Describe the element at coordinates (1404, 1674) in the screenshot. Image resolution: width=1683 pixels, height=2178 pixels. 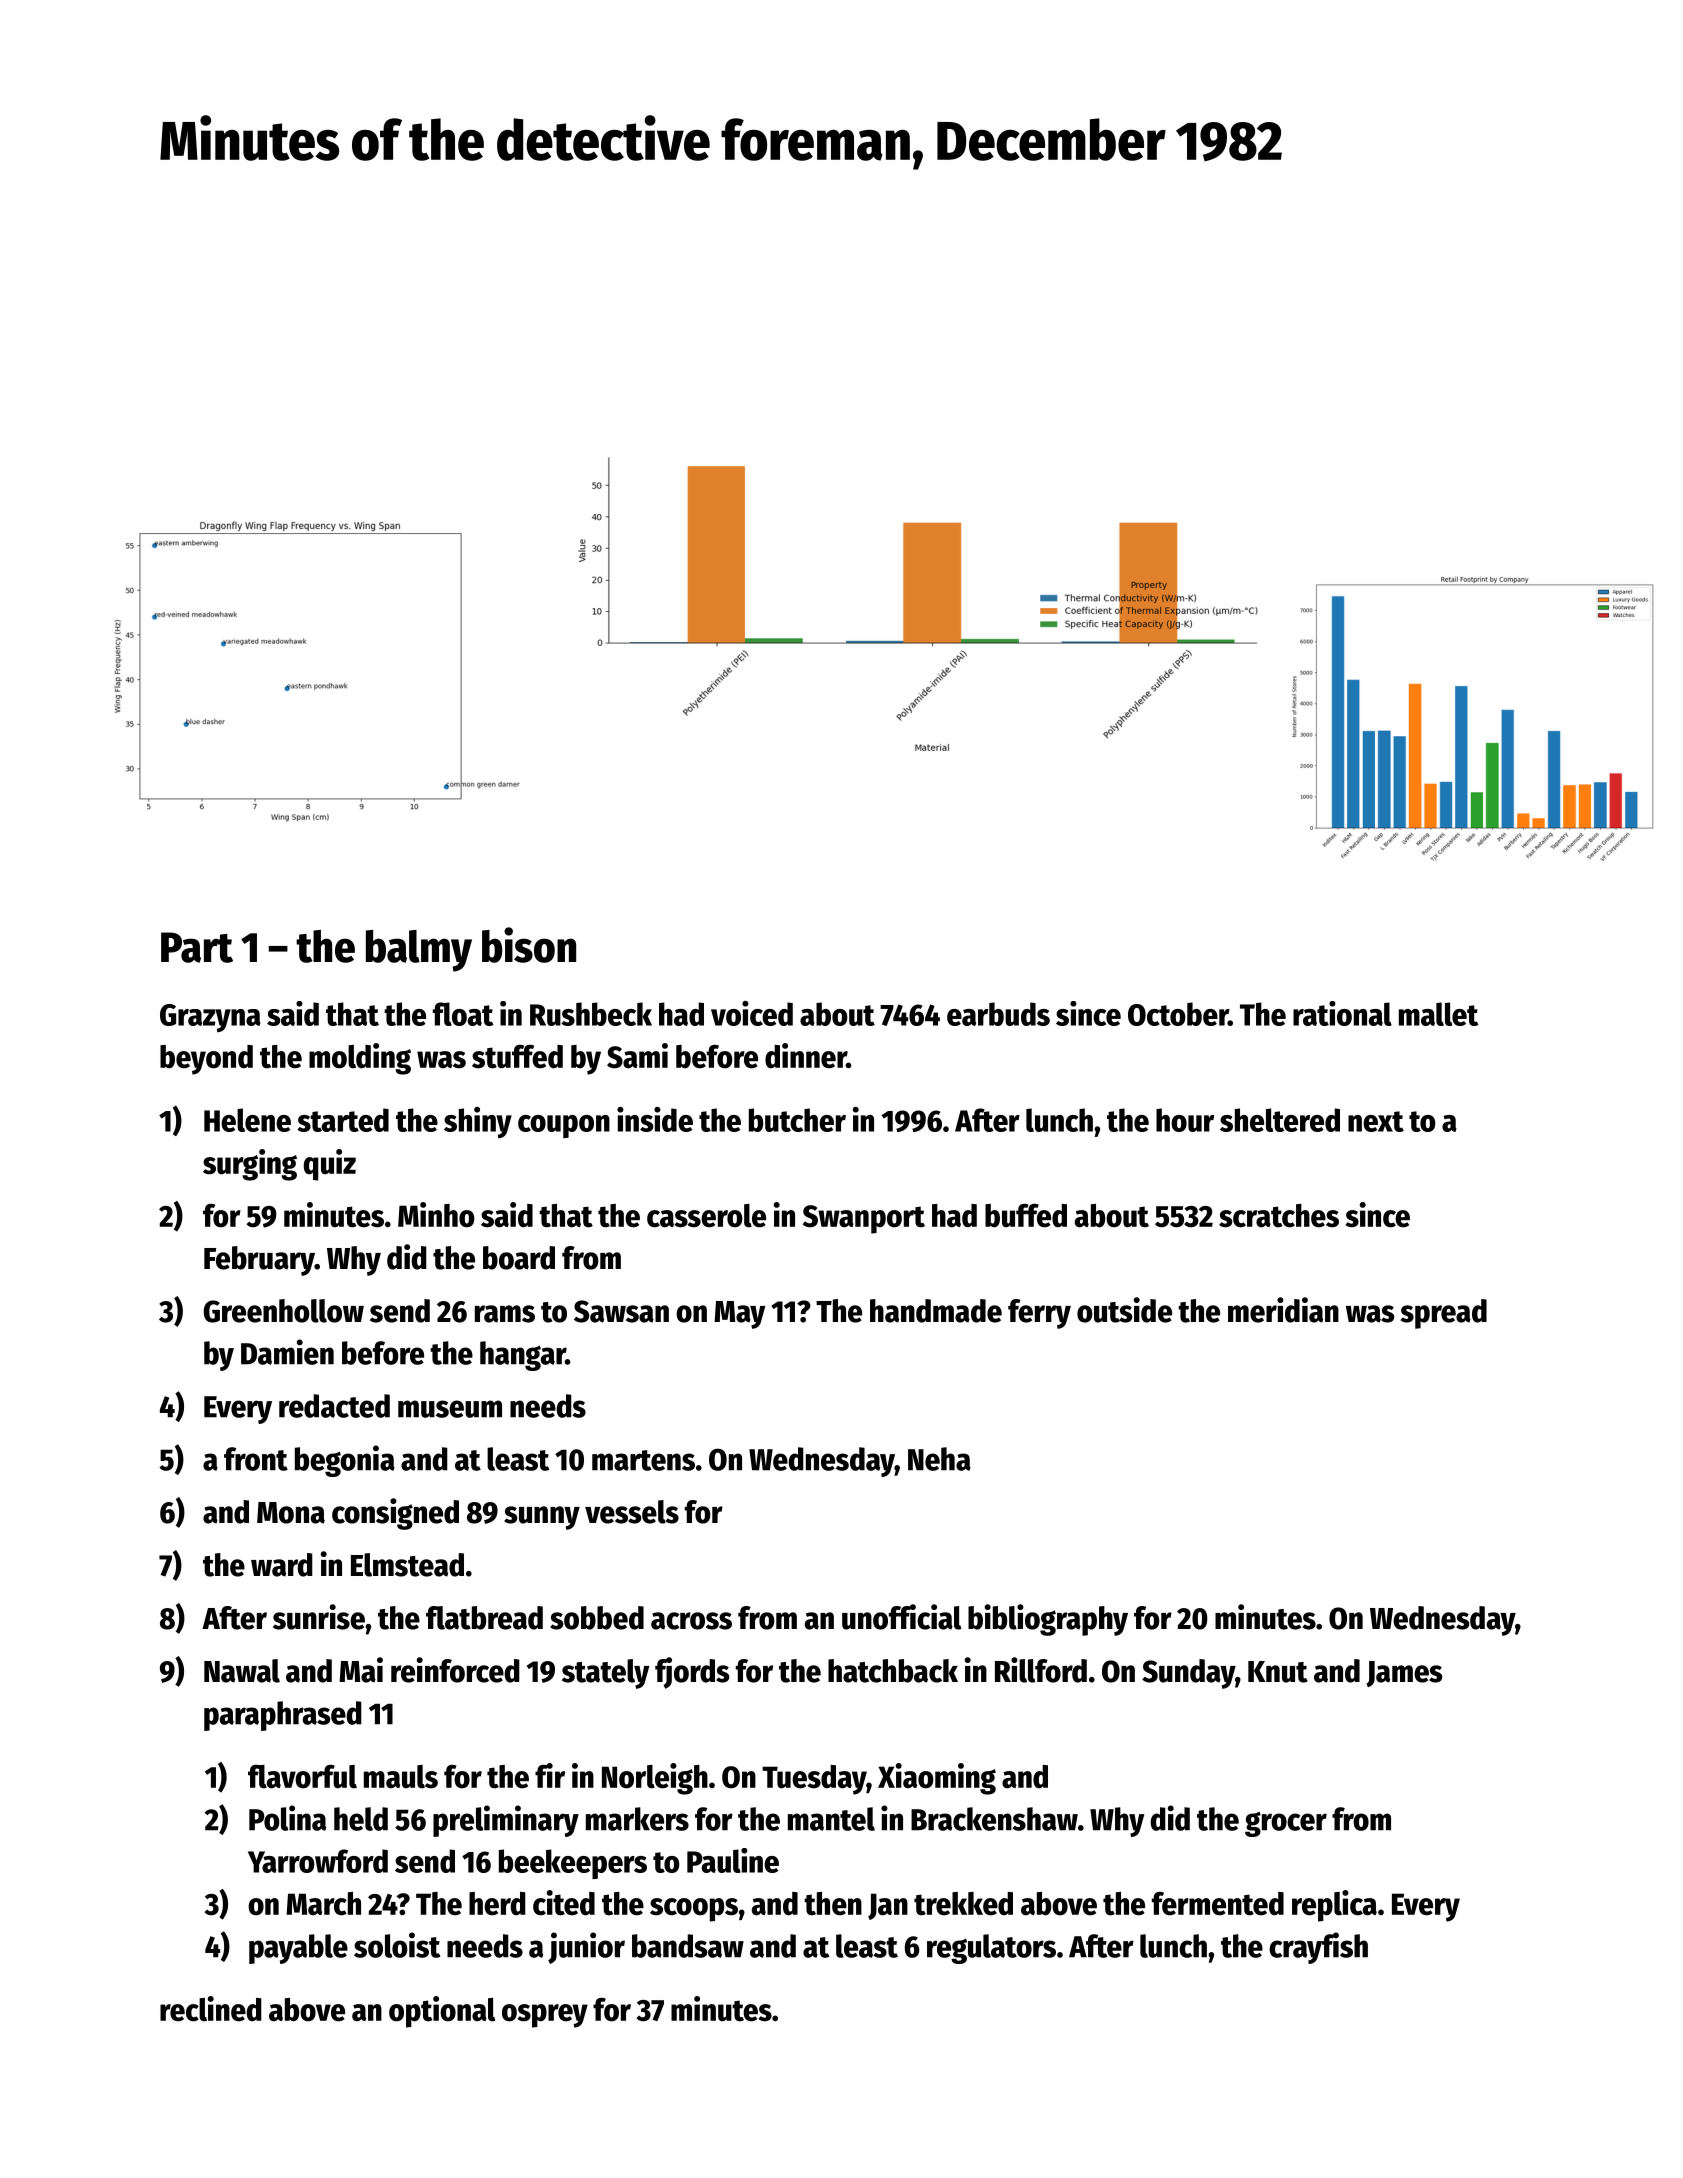
I see `James` at that location.
